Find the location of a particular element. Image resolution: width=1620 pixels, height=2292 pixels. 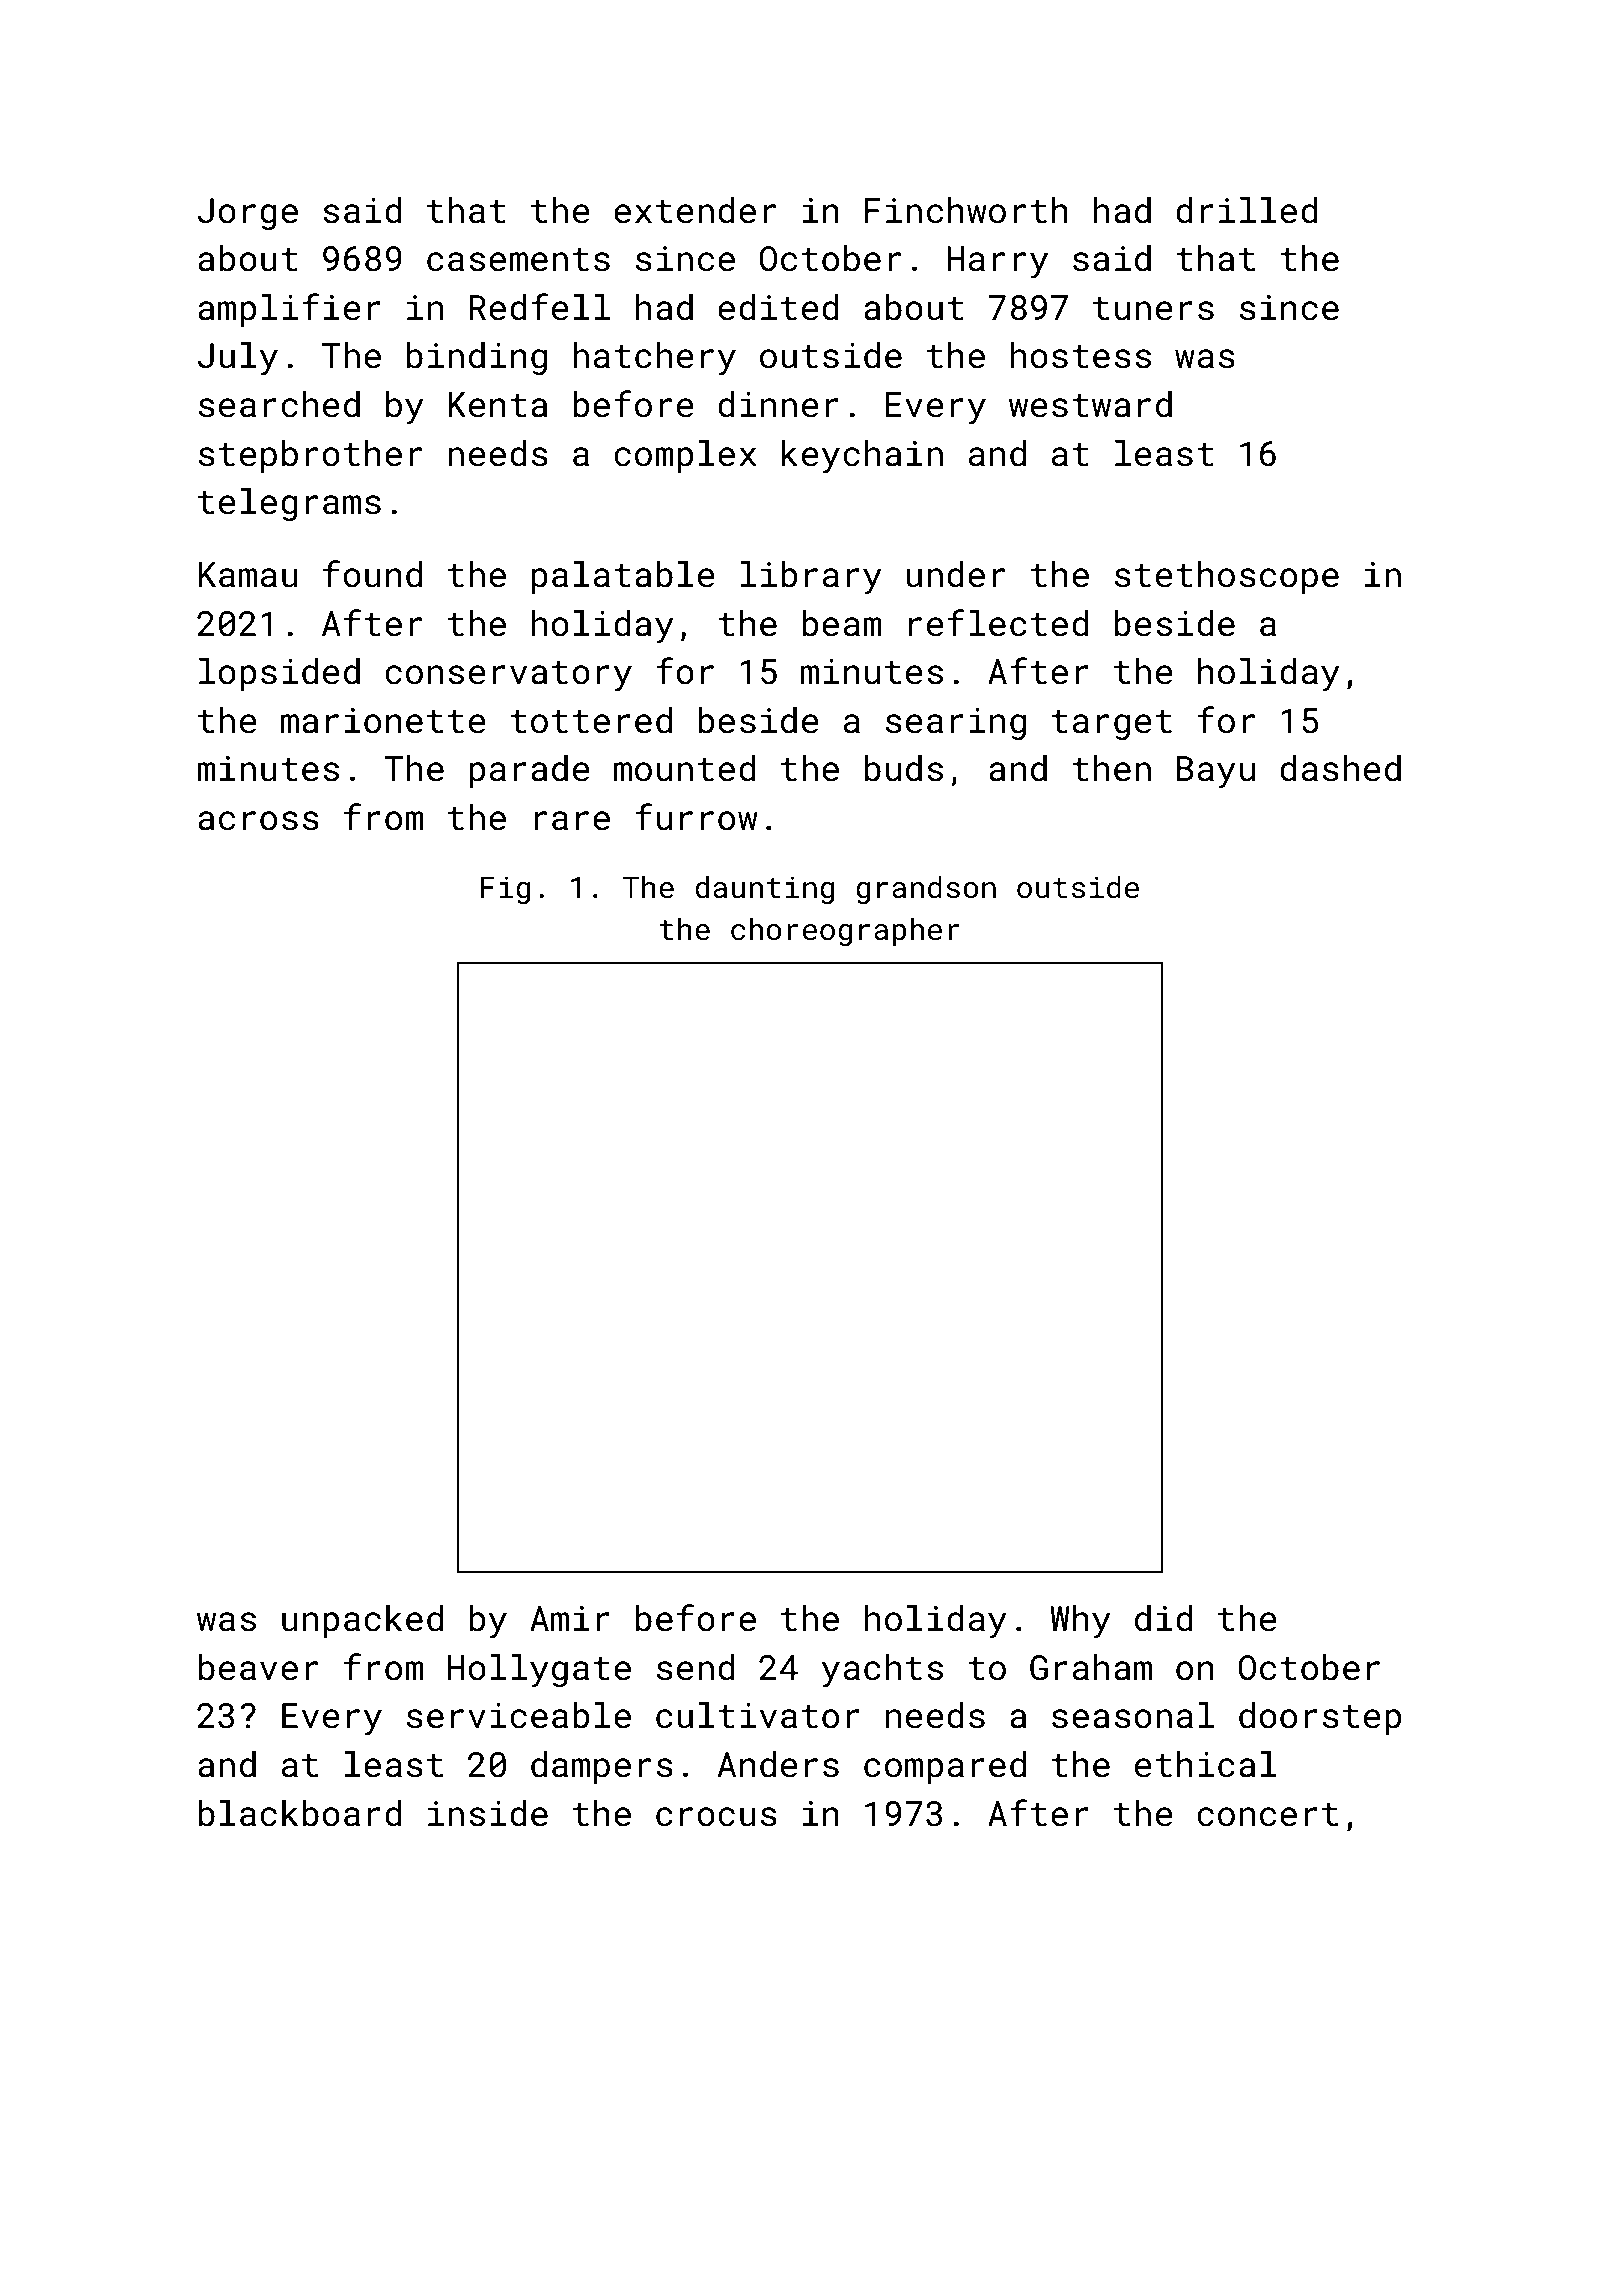

beam is located at coordinates (842, 623).
